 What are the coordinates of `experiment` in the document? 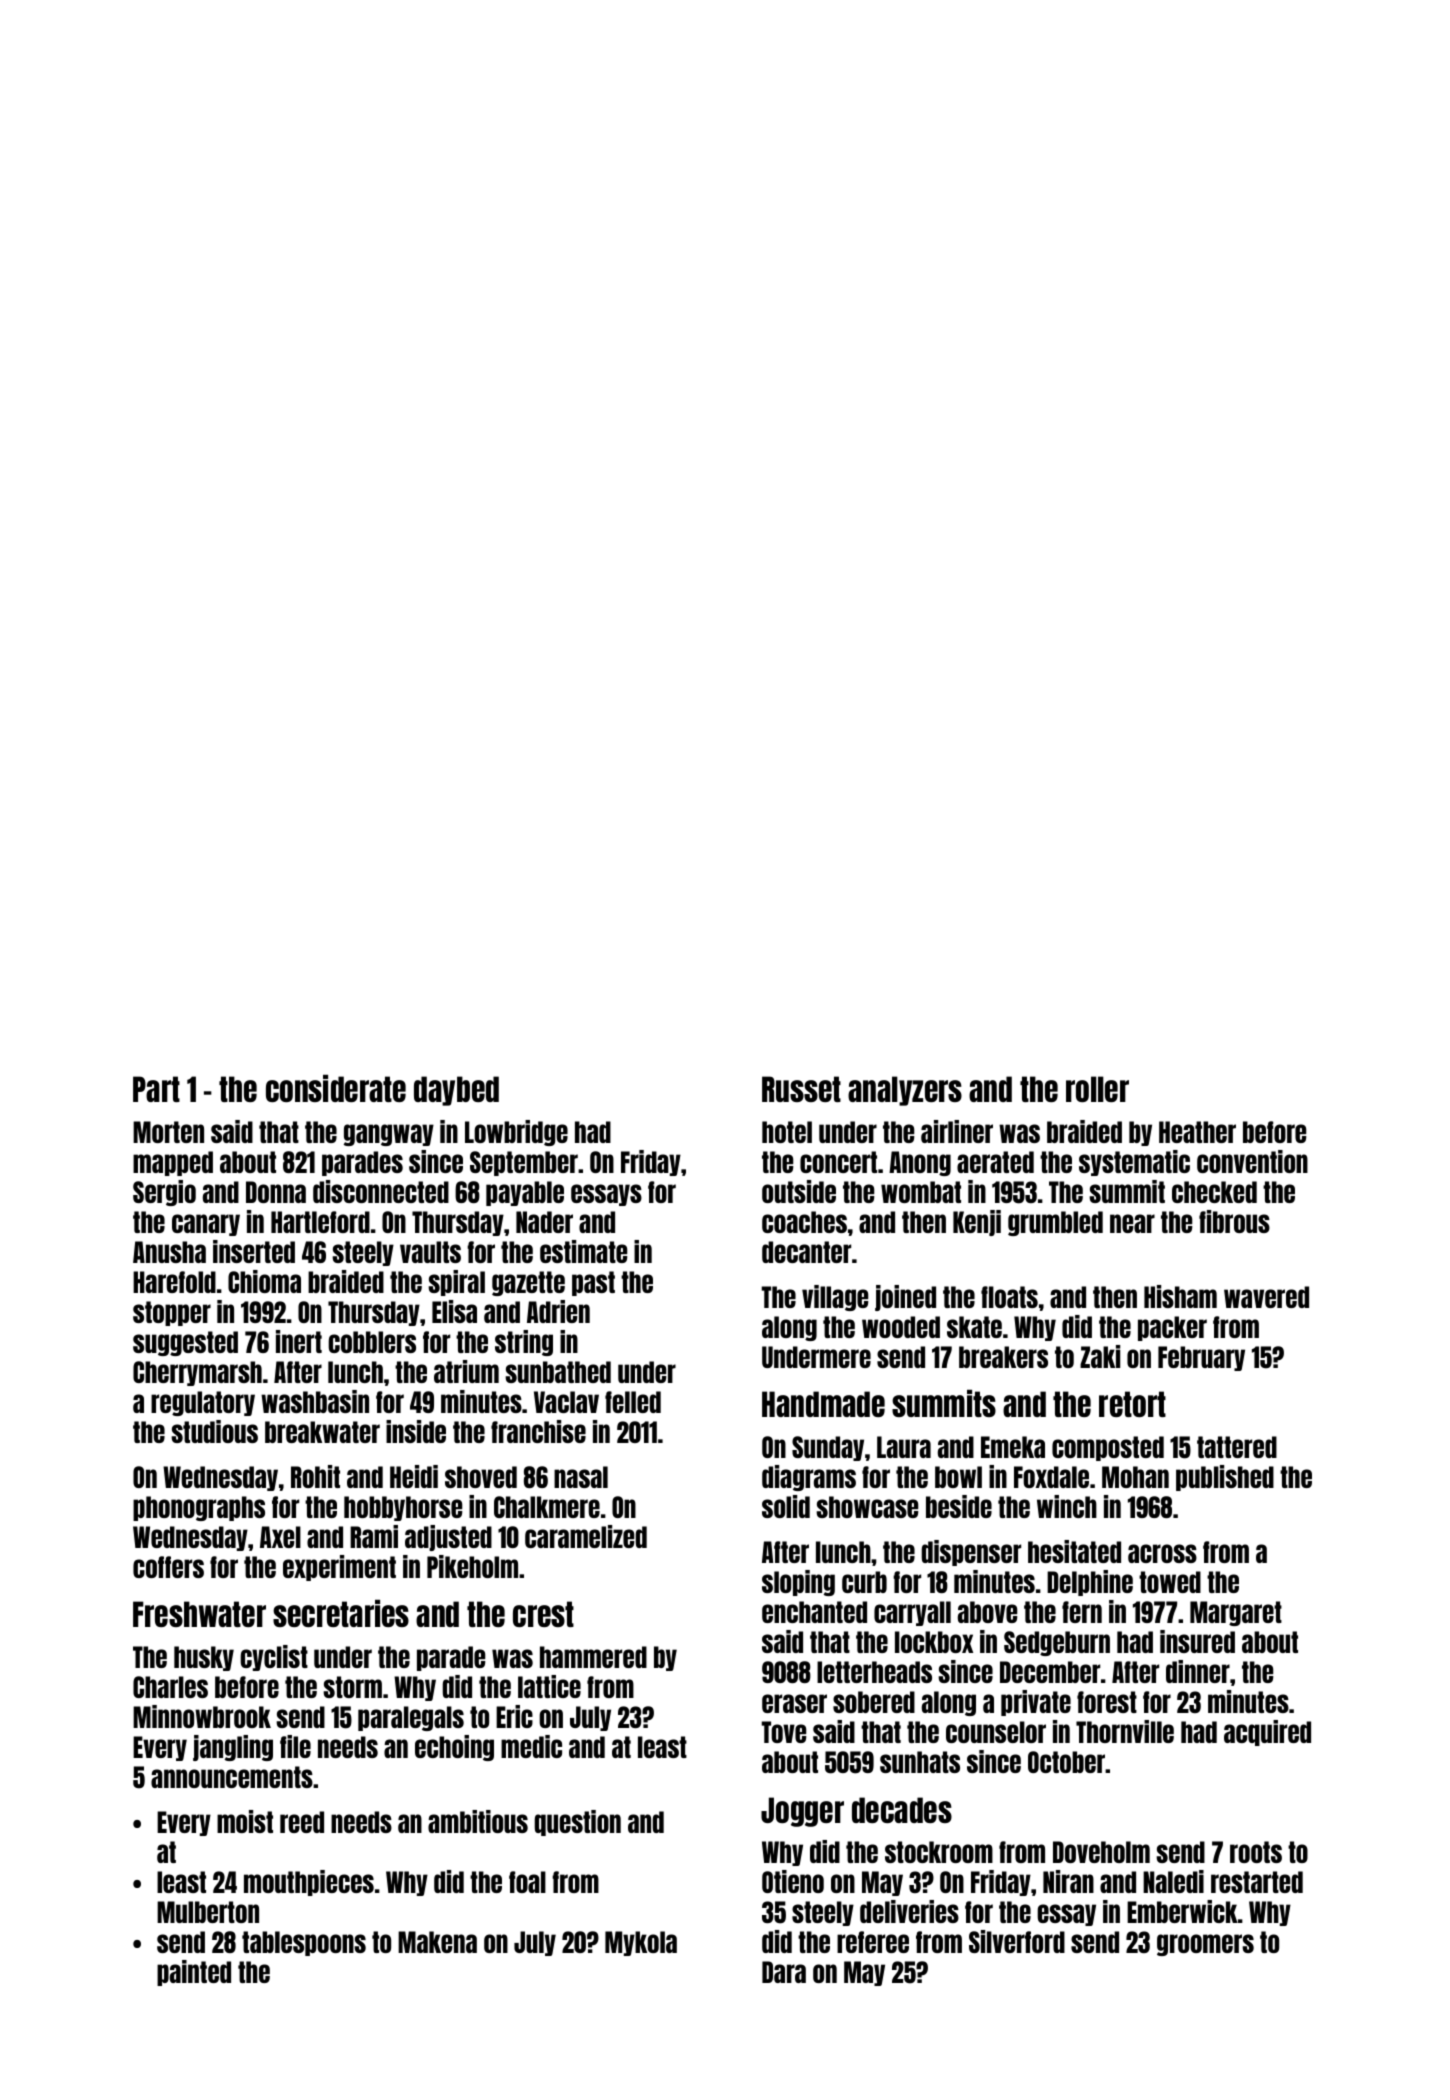 It's located at (339, 1568).
